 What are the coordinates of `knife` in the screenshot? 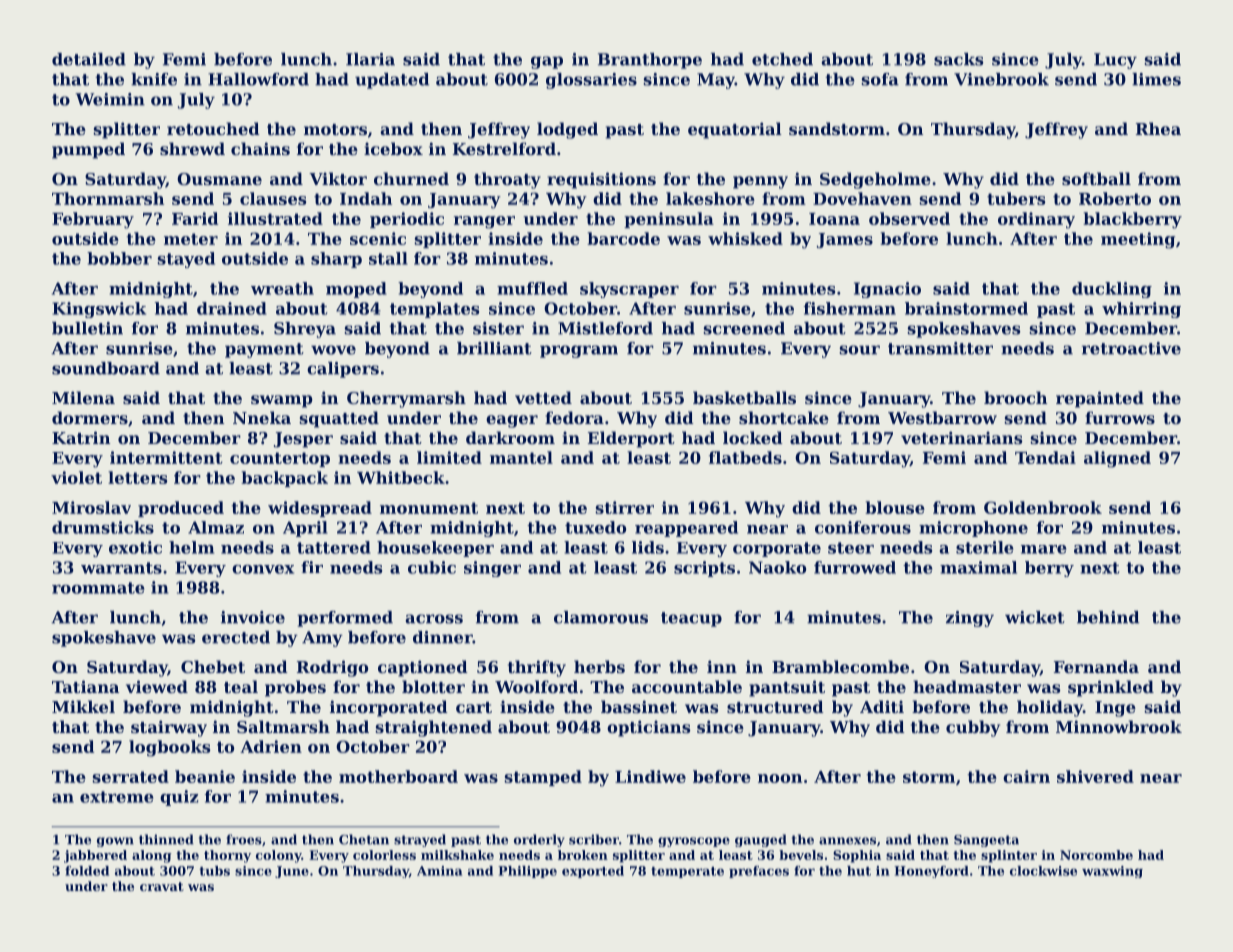 It's located at (154, 79).
